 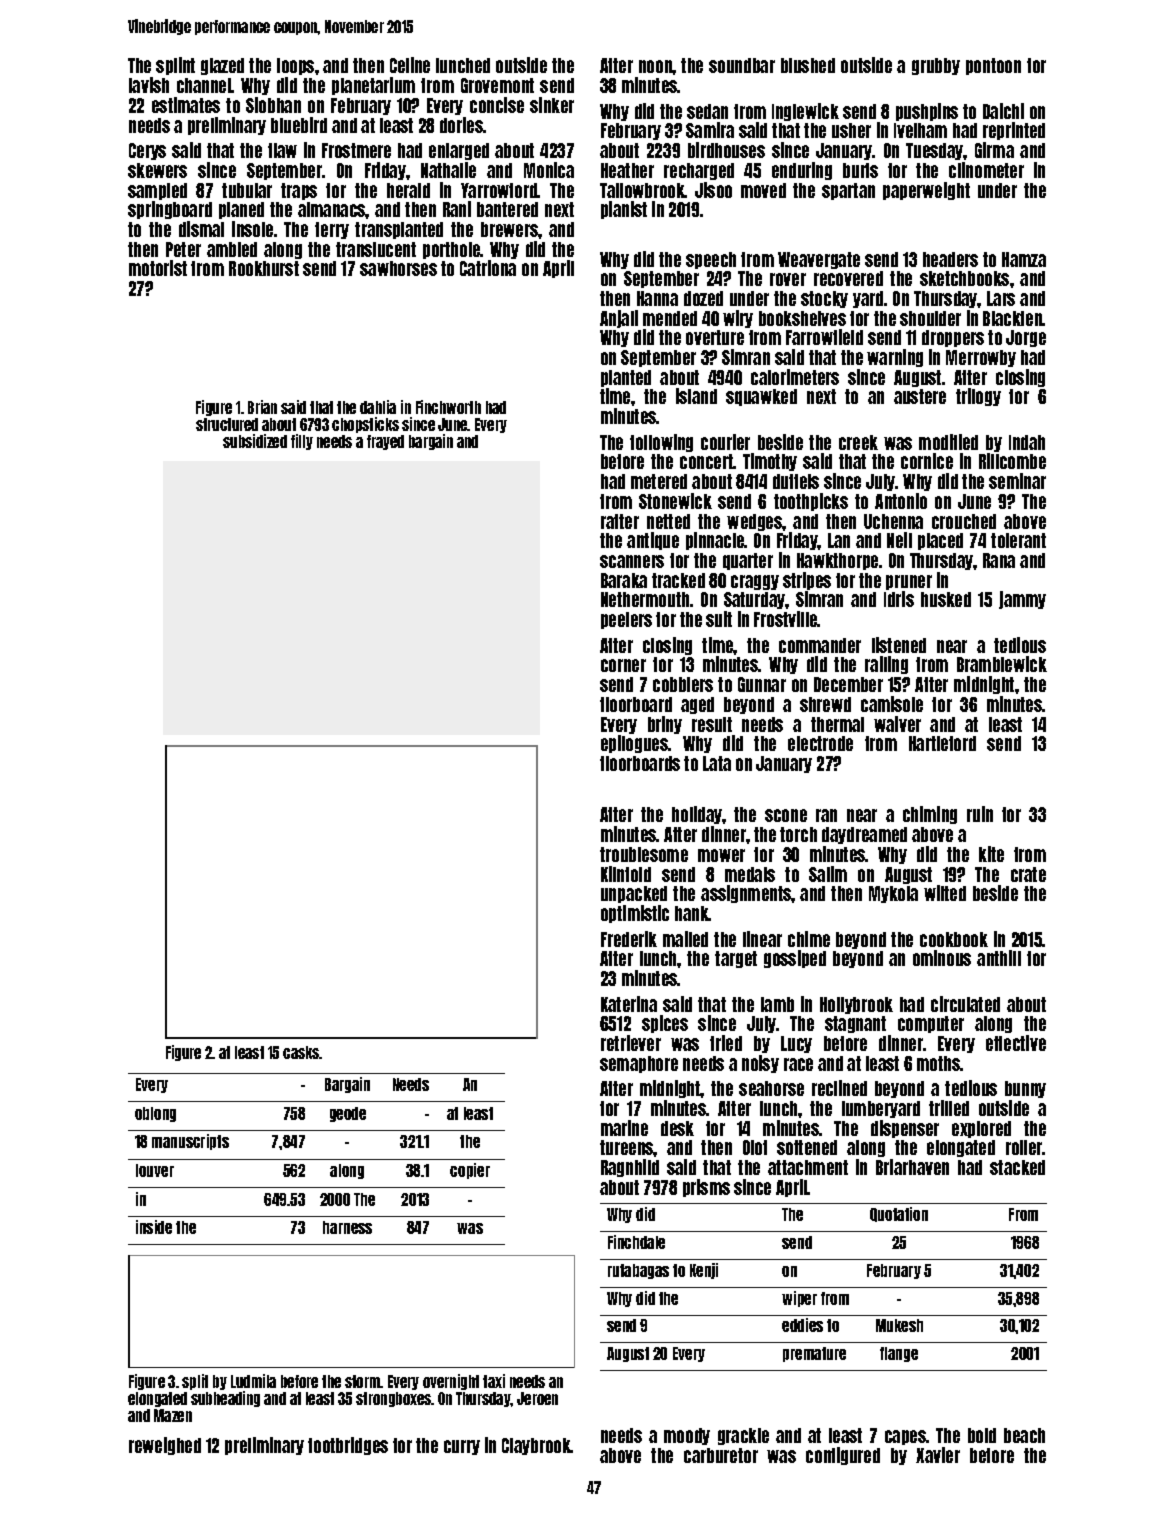 What do you see at coordinates (1025, 1089) in the screenshot?
I see `bunny` at bounding box center [1025, 1089].
